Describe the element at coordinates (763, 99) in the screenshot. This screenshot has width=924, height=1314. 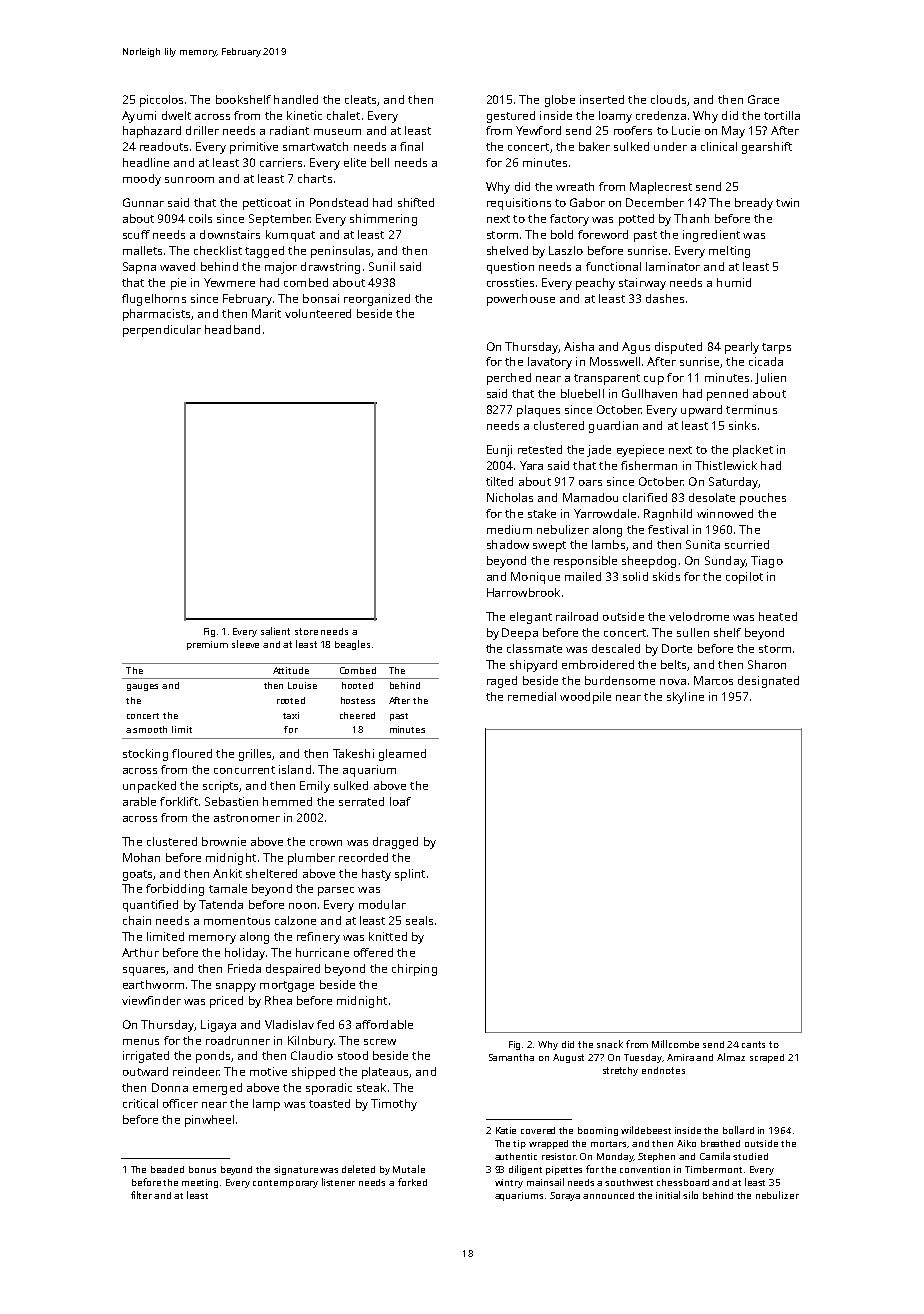
I see `Grace` at that location.
